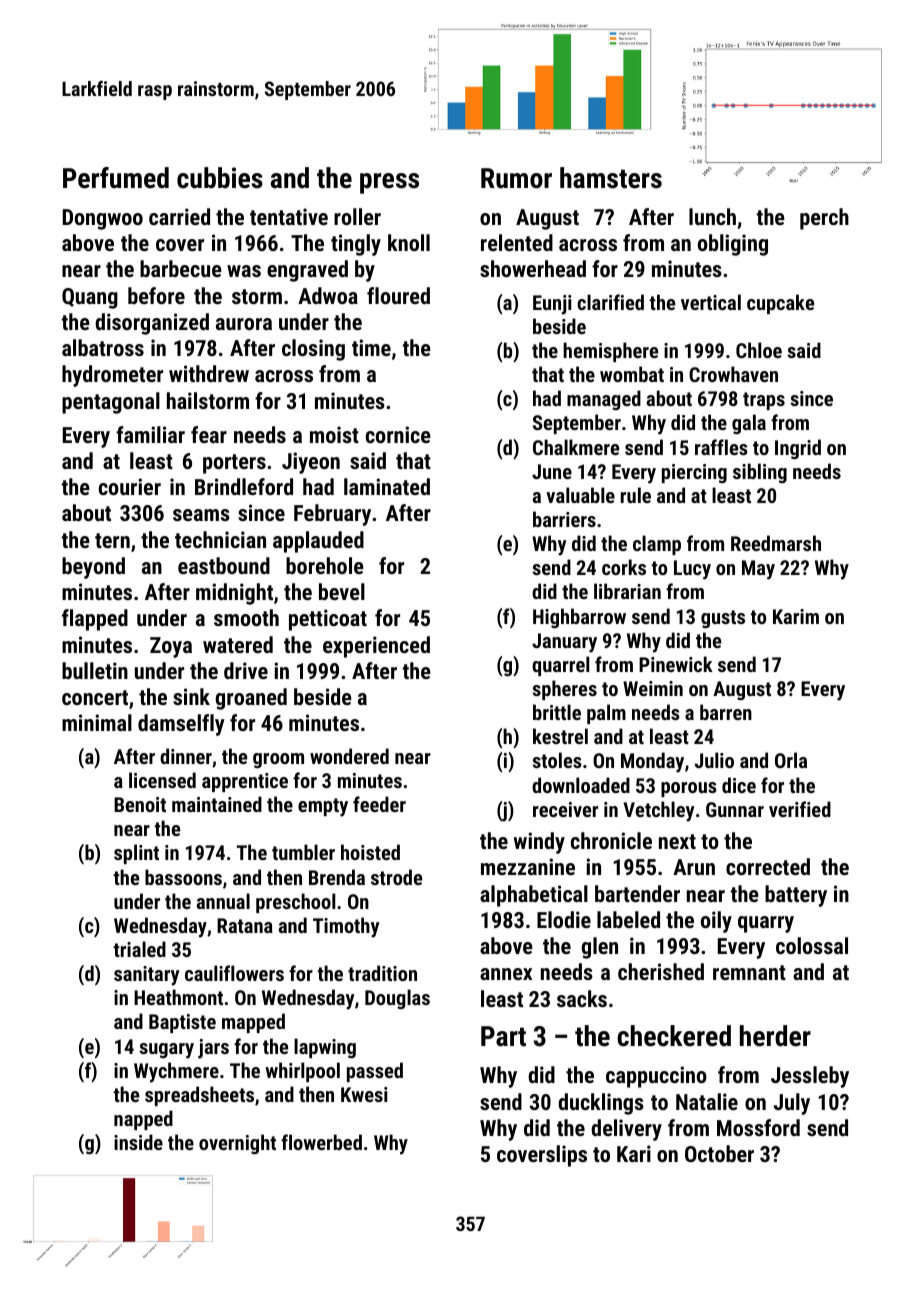  What do you see at coordinates (611, 178) in the page?
I see `hamsters` at bounding box center [611, 178].
